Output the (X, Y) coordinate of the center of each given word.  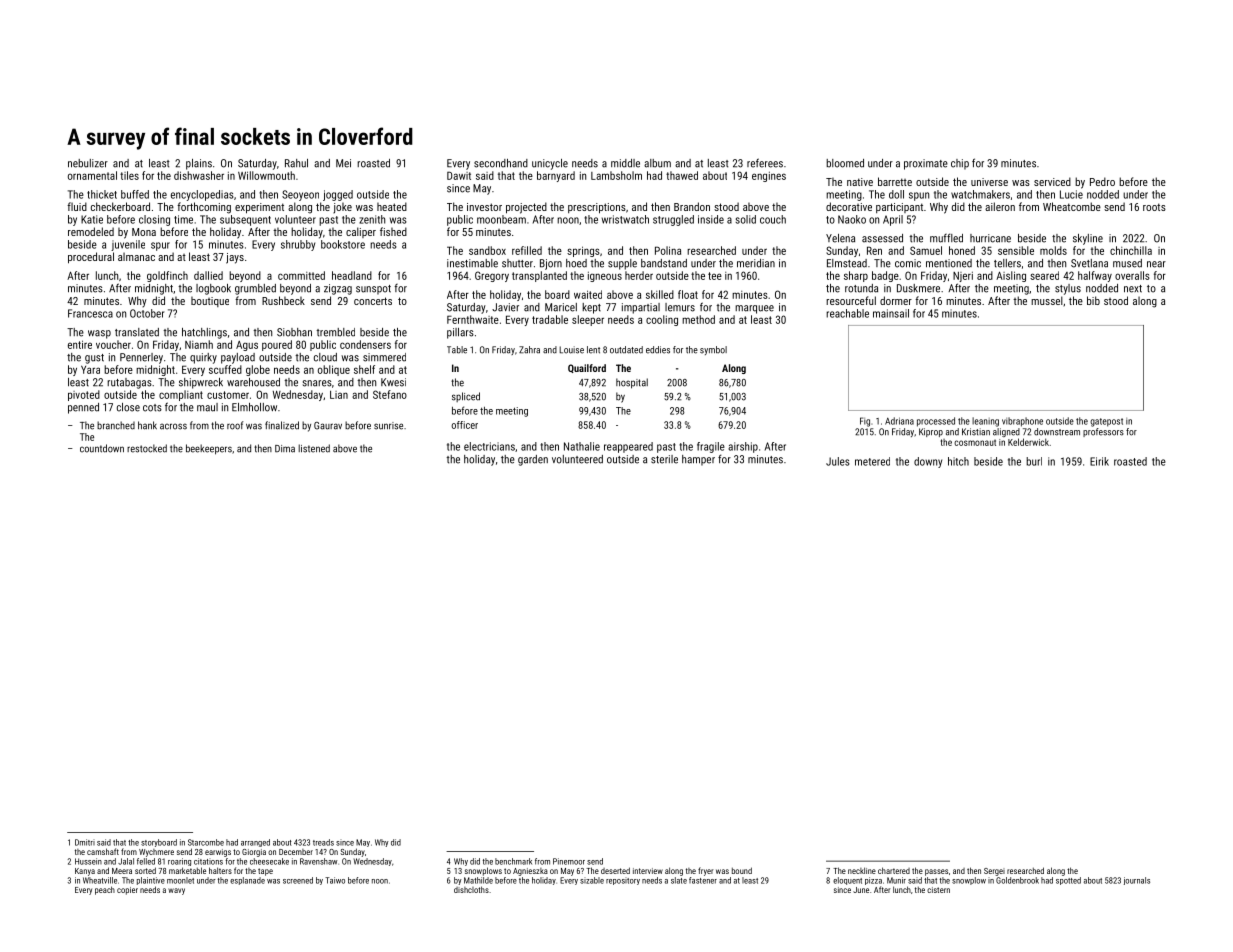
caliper (361, 232)
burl (1034, 461)
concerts (373, 301)
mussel (1047, 300)
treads (323, 842)
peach (105, 890)
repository (623, 881)
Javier (505, 307)
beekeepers (209, 449)
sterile (664, 459)
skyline (1088, 239)
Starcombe (206, 842)
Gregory (492, 276)
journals (1137, 881)
